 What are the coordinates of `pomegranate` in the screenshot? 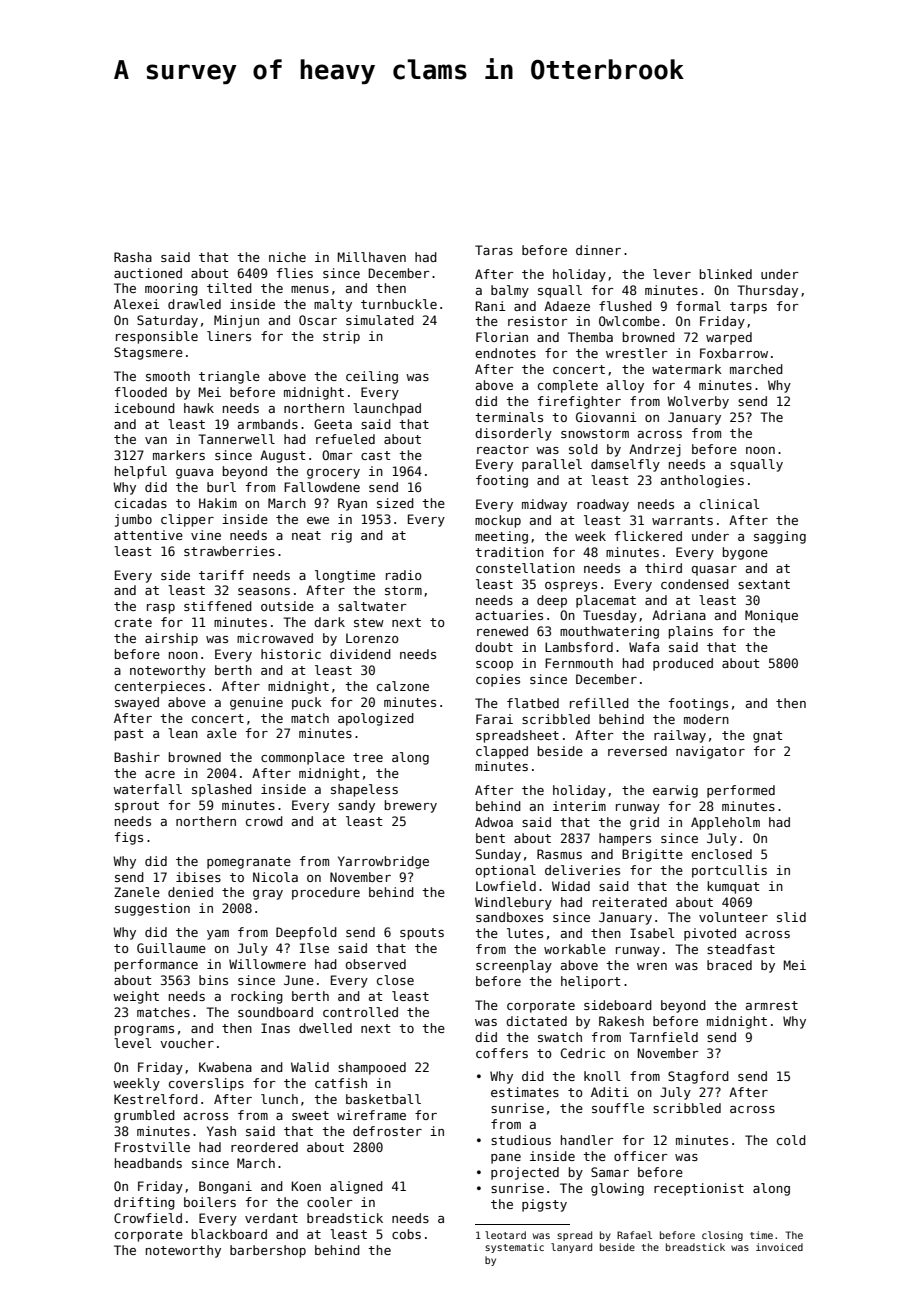 It's located at (249, 863).
